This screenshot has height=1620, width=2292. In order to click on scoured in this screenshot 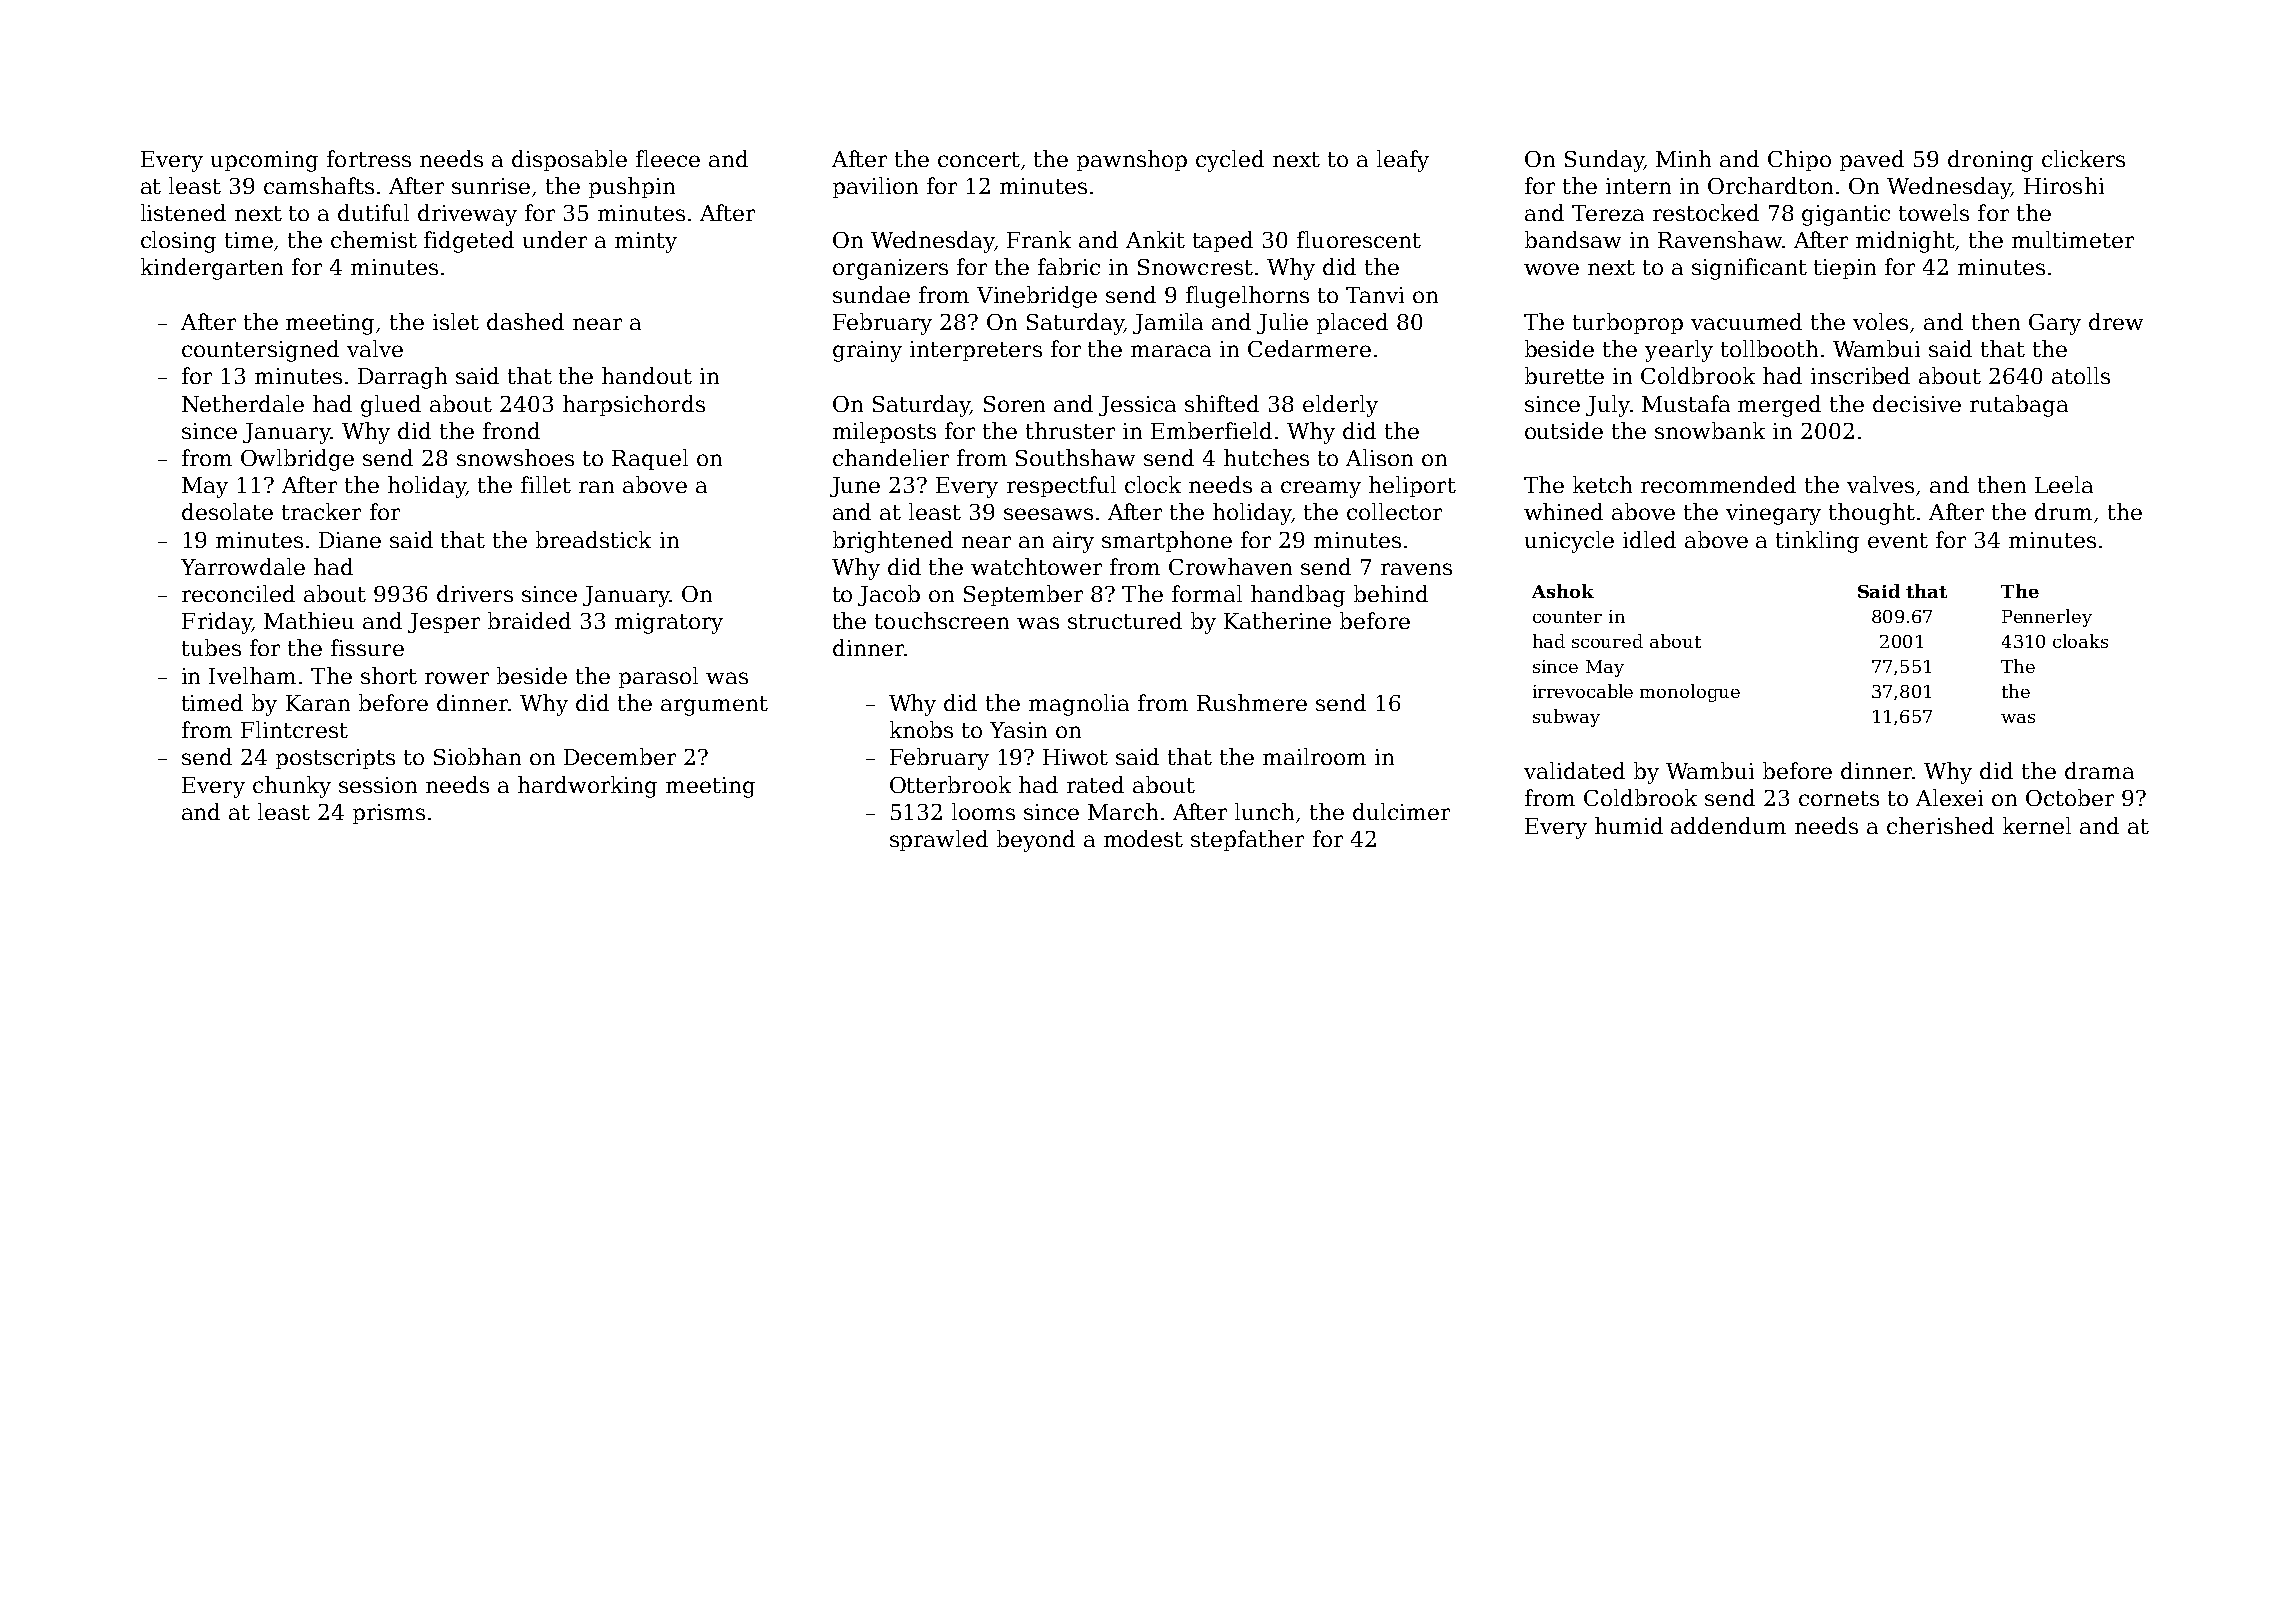, I will do `click(1607, 641)`.
